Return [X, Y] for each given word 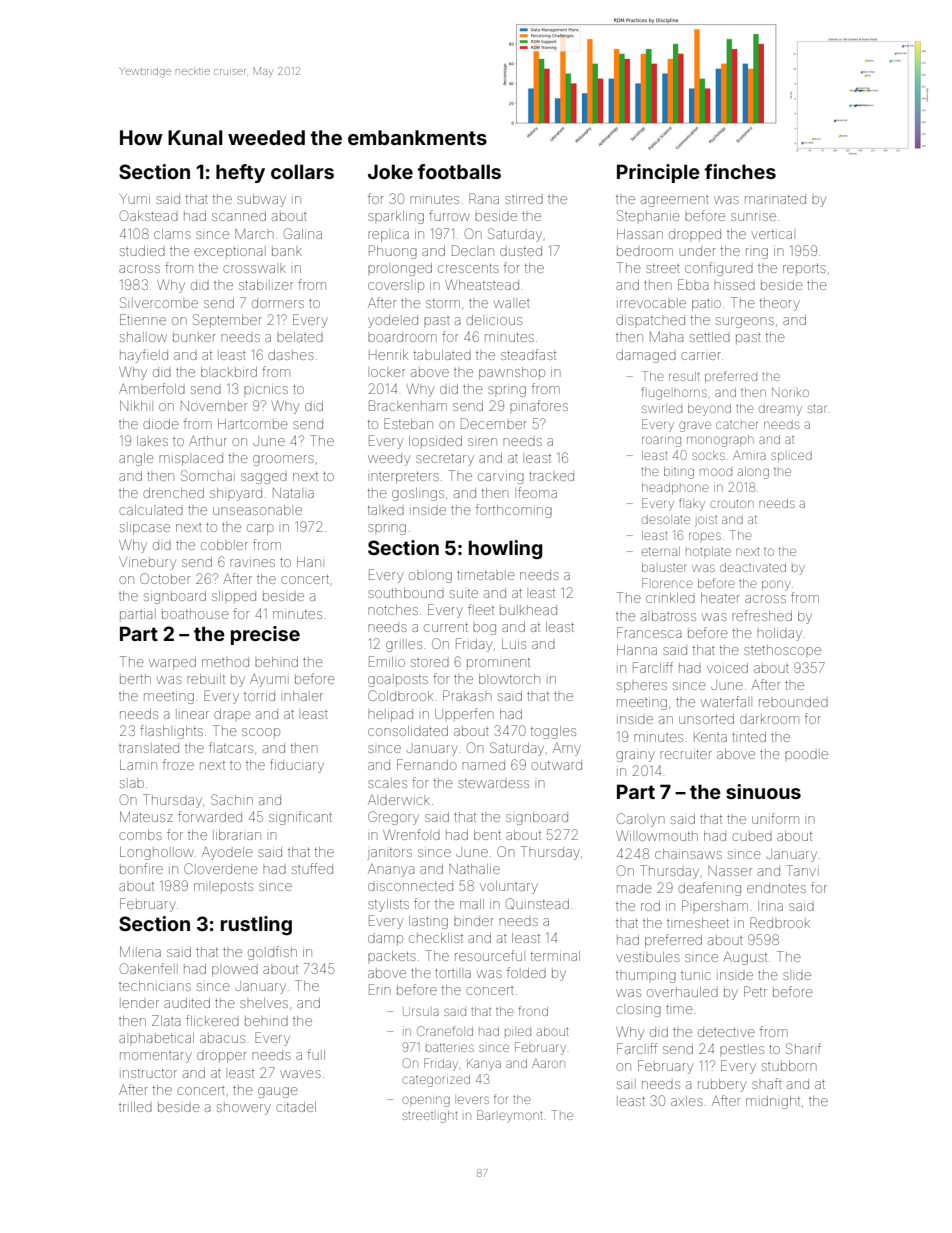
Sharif [803, 1048]
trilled [135, 1107]
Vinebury [147, 563]
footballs [459, 171]
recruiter [686, 754]
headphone [675, 488]
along [753, 473]
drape [232, 714]
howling [505, 549]
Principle [658, 173]
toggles [553, 732]
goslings [418, 494]
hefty [240, 173]
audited [187, 1003]
